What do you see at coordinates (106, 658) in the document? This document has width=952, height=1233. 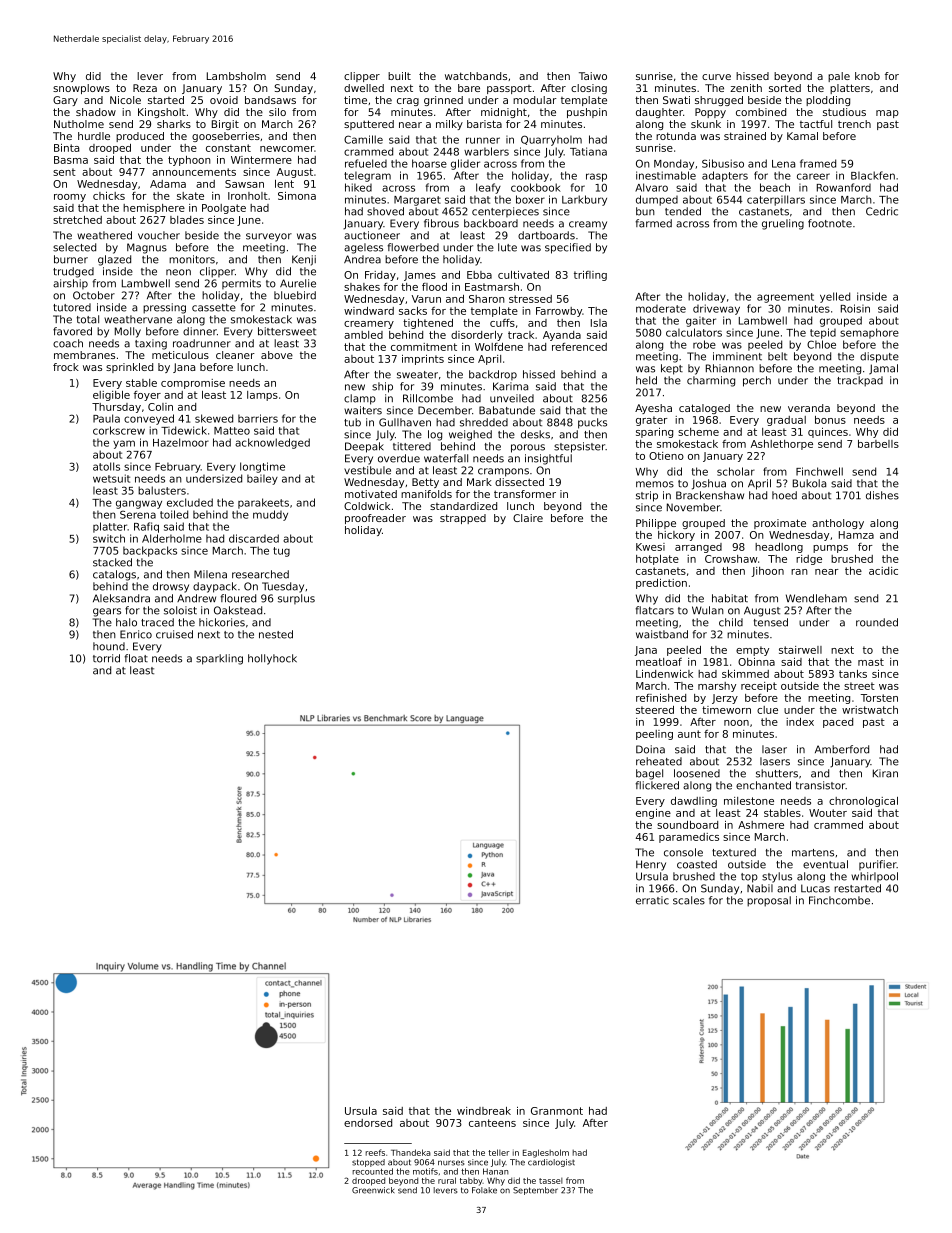 I see `torrid` at bounding box center [106, 658].
